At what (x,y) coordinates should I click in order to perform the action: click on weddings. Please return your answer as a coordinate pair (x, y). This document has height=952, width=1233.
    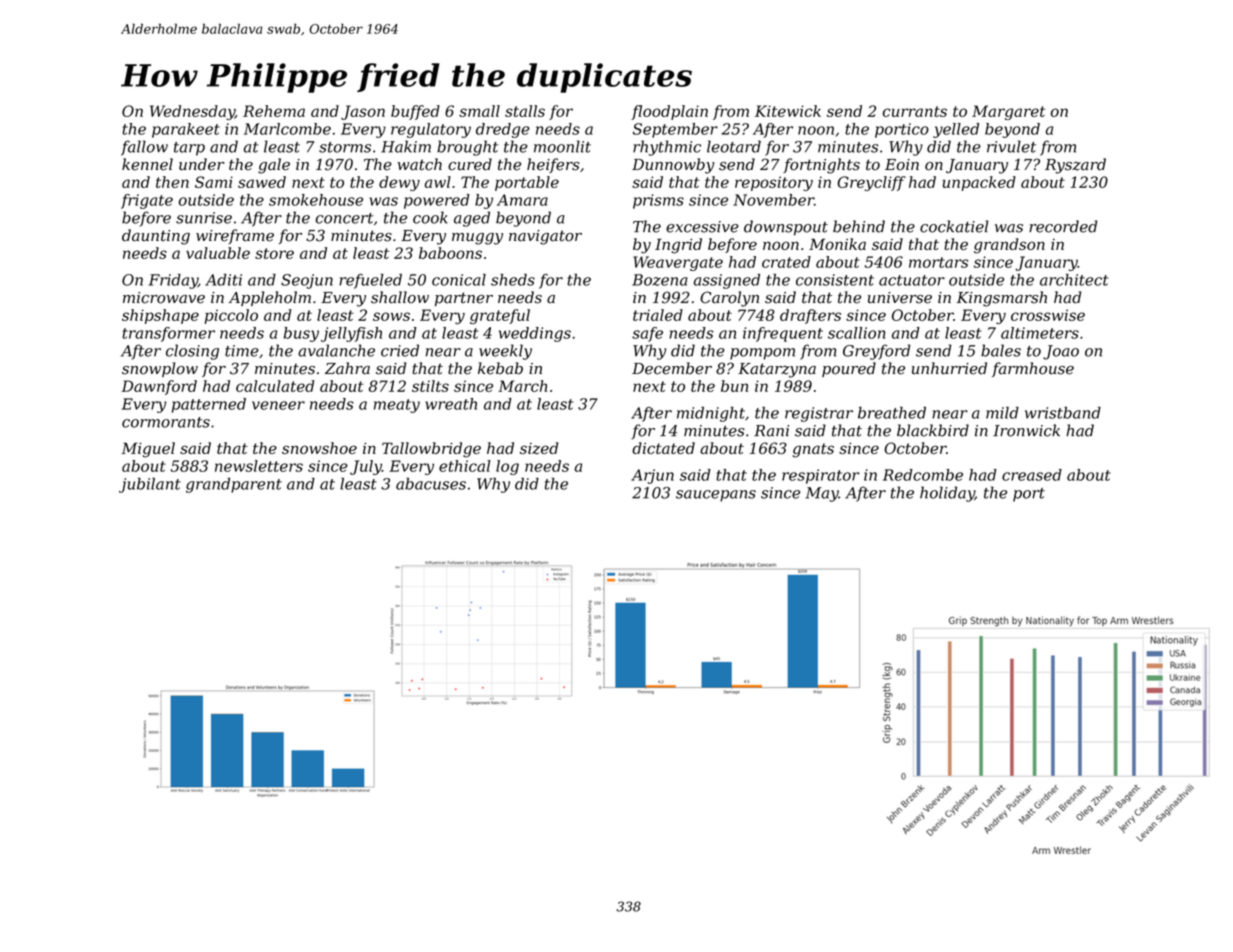
    Looking at the image, I should click on (535, 334).
